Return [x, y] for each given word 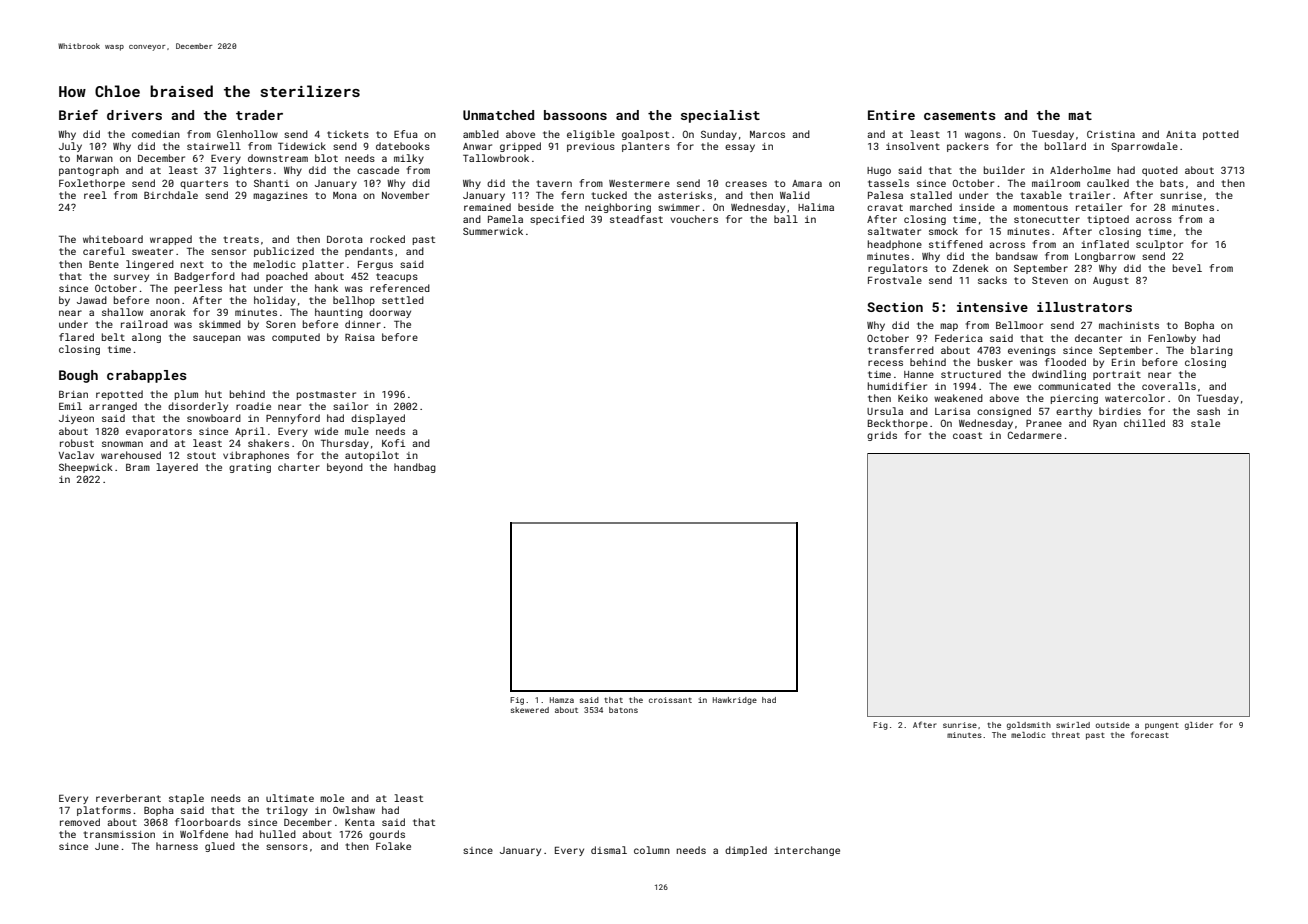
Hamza [562, 700]
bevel [1187, 268]
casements [960, 115]
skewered [530, 710]
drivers [134, 115]
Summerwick [493, 231]
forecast [1150, 734]
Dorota [345, 239]
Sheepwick [86, 468]
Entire [891, 115]
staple [186, 799]
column [652, 850]
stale [1205, 423]
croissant [670, 700]
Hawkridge [735, 701]
